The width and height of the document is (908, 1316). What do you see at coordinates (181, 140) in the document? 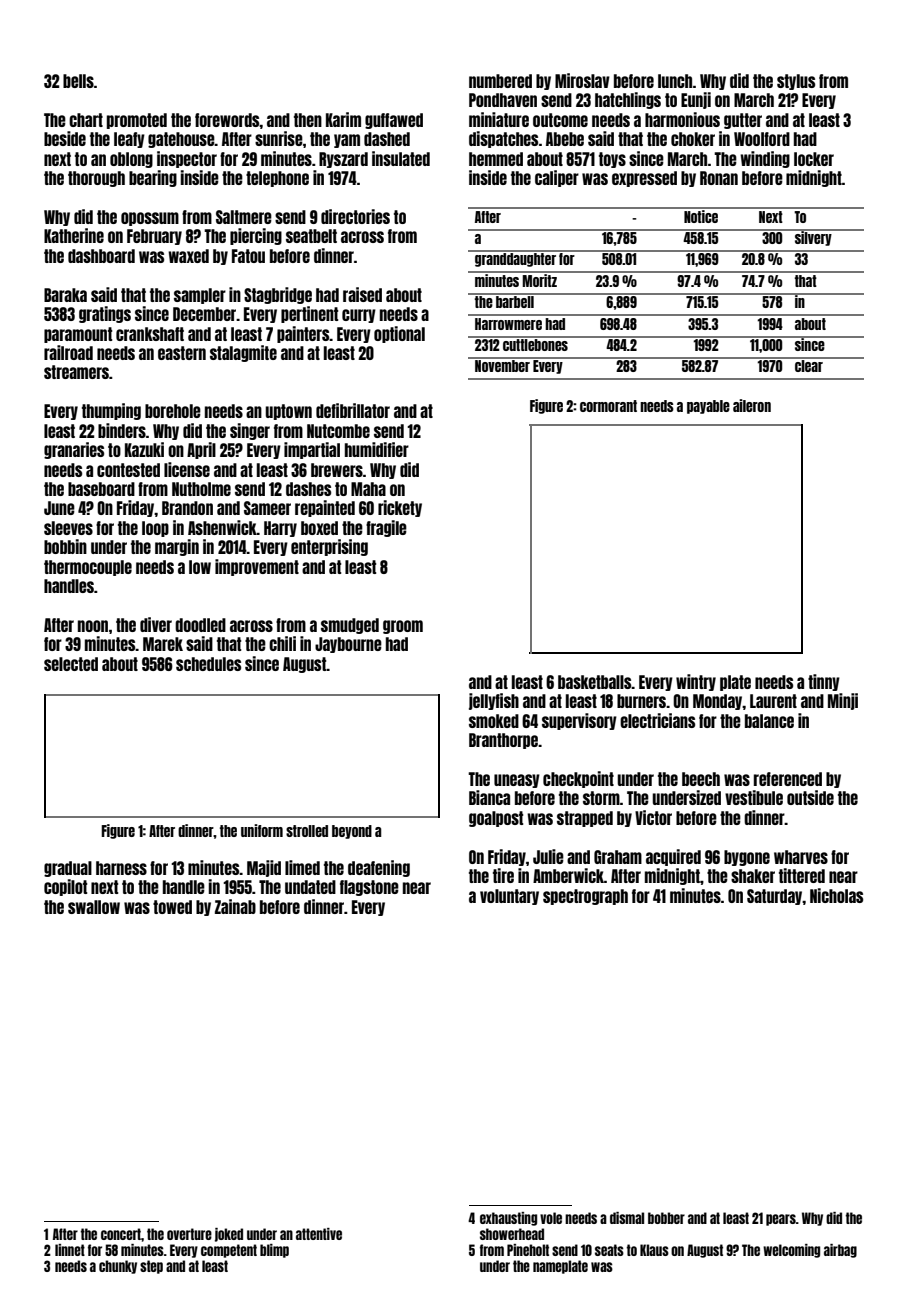
I see `gatehouse` at bounding box center [181, 140].
